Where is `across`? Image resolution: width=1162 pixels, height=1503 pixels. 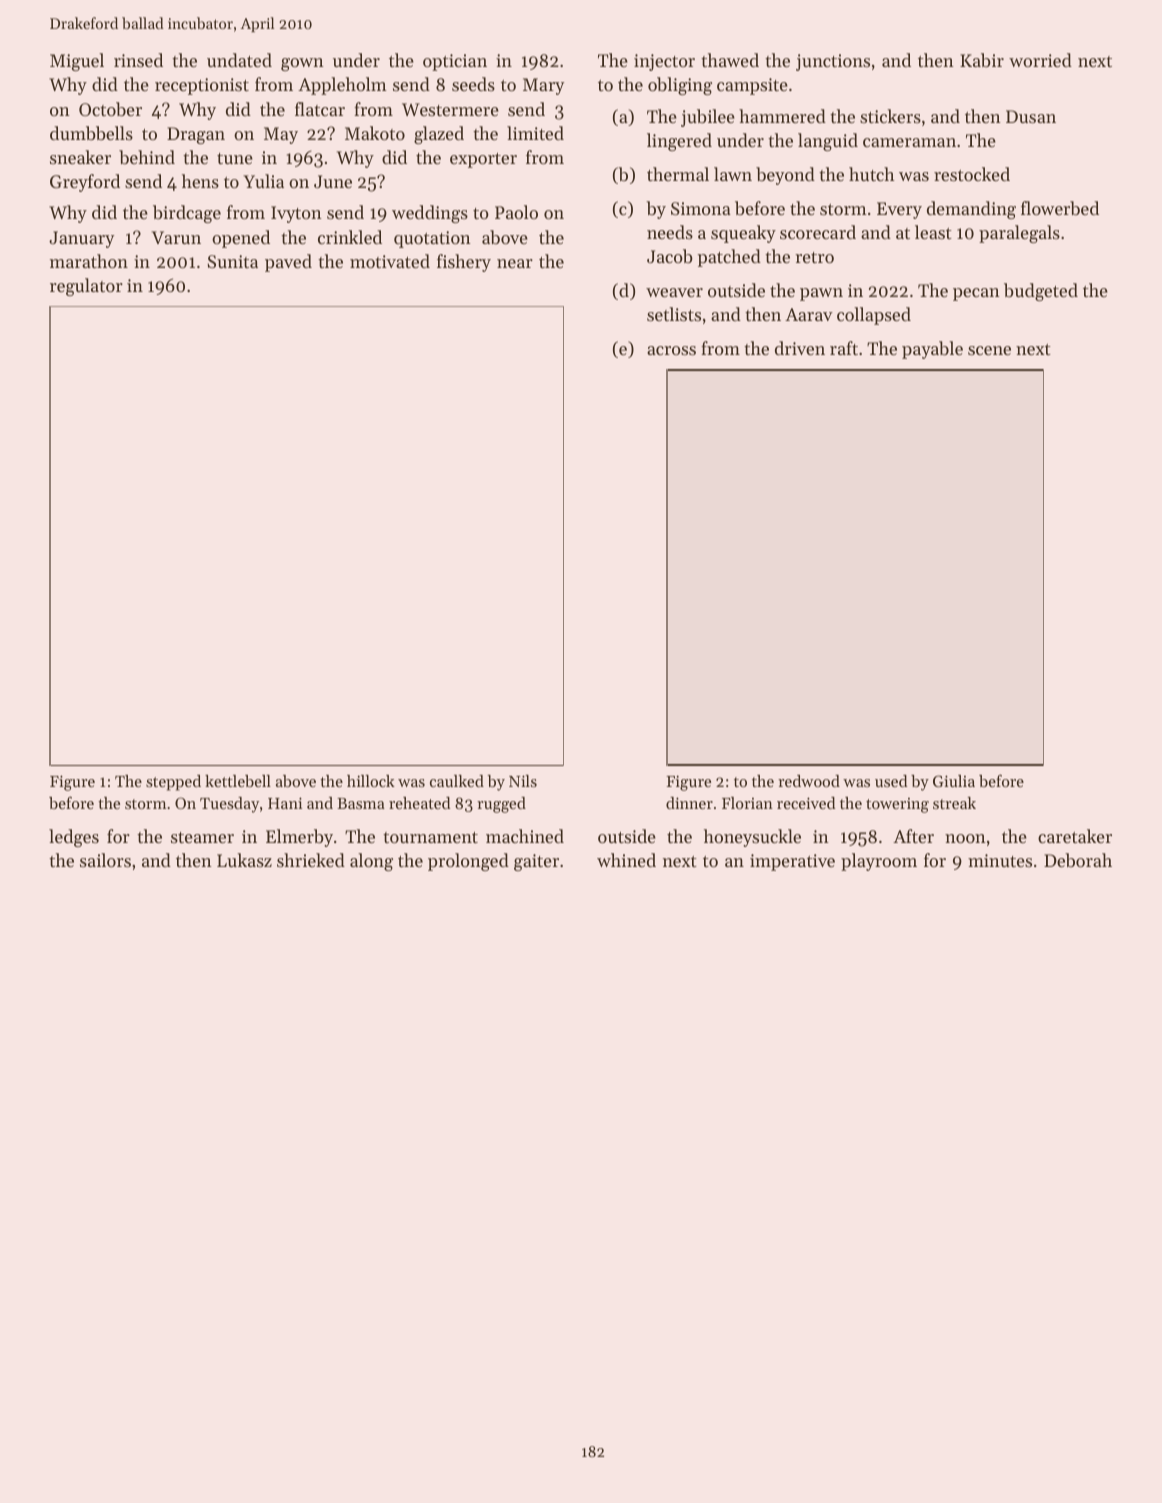 across is located at coordinates (671, 350).
